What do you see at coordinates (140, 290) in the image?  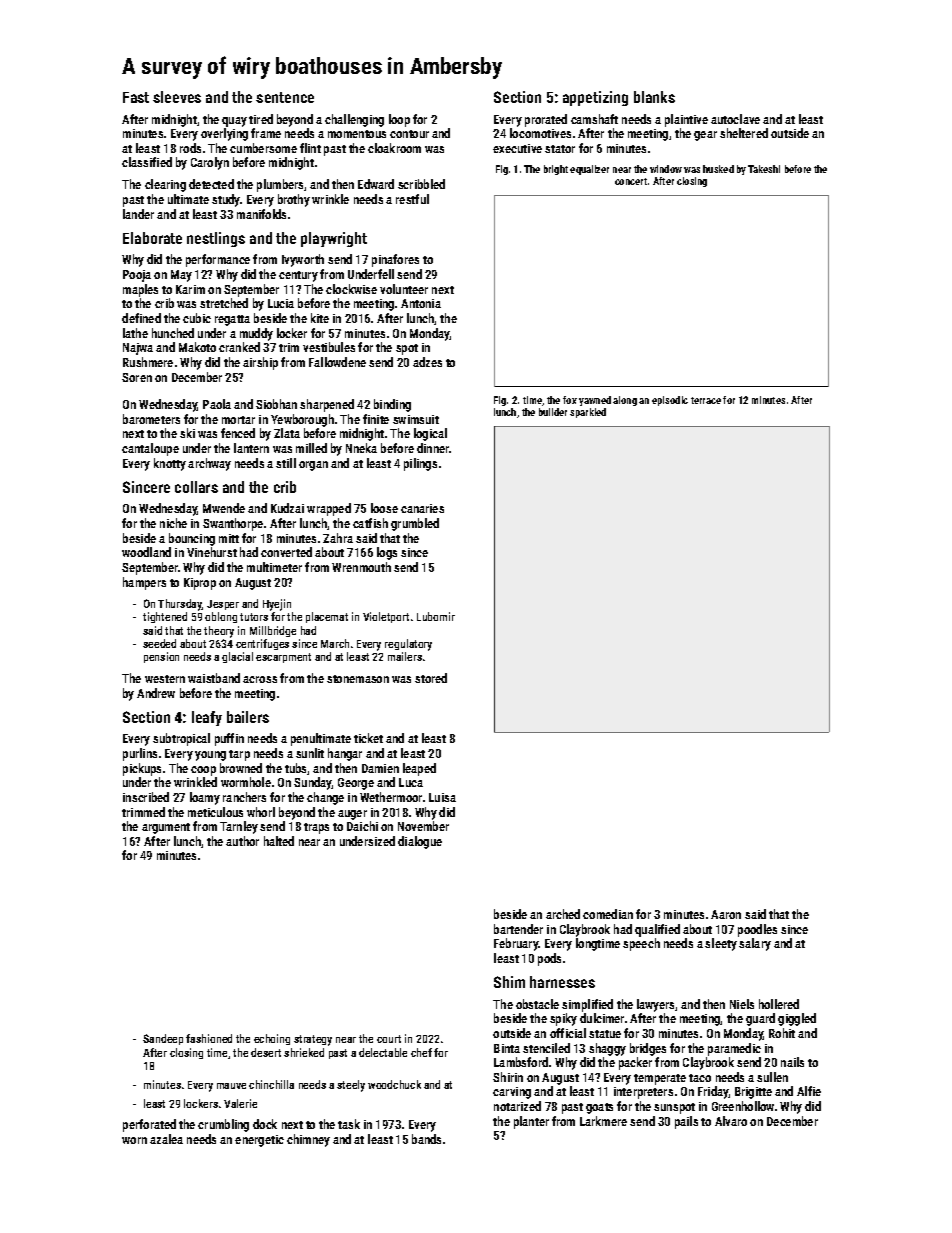 I see `maples` at bounding box center [140, 290].
